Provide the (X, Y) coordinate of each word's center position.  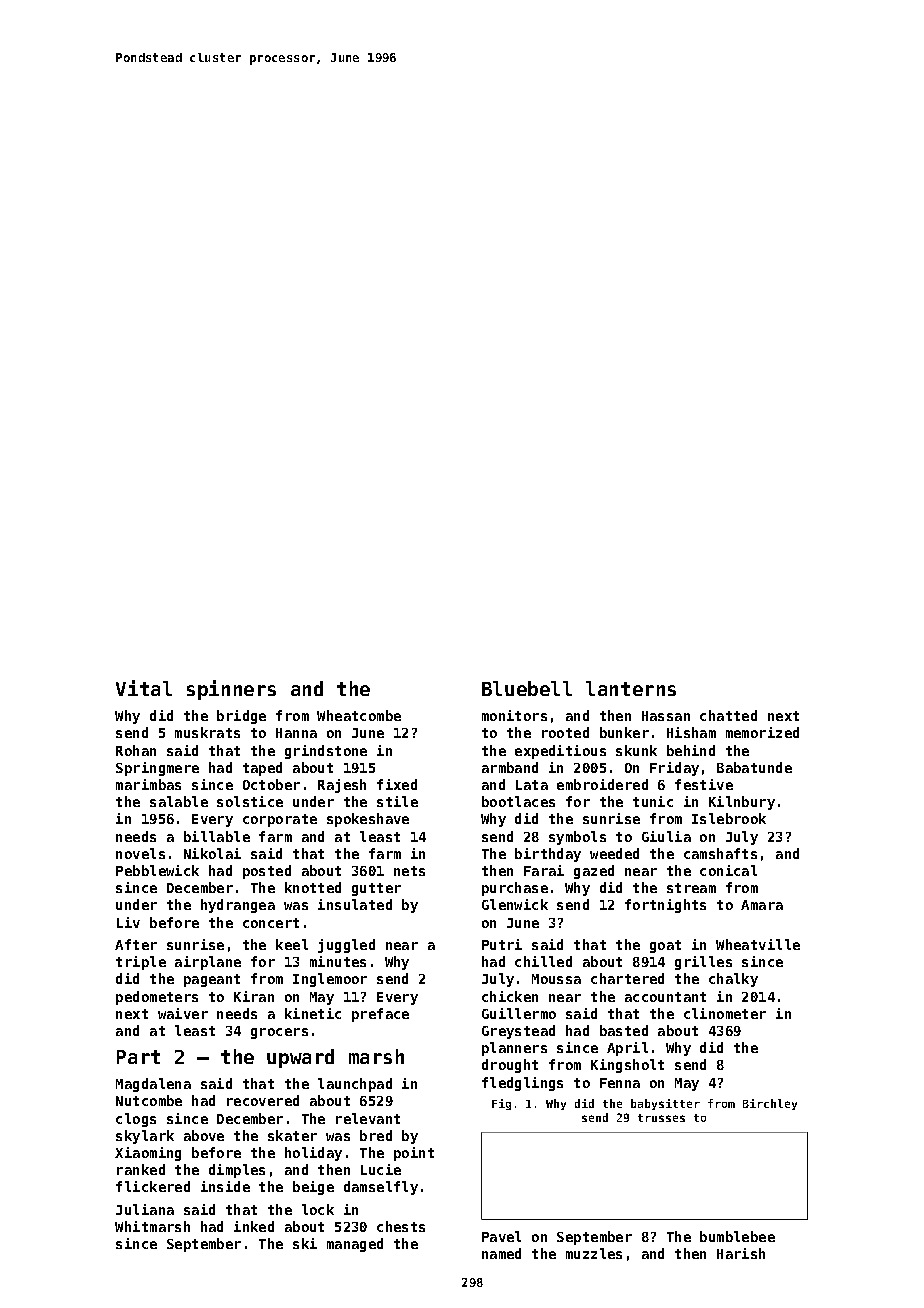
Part (138, 1057)
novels (140, 853)
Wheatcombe (359, 715)
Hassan (666, 716)
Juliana (145, 1209)
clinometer (725, 1013)
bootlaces (518, 801)
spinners (231, 690)
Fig (501, 1104)
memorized (762, 732)
